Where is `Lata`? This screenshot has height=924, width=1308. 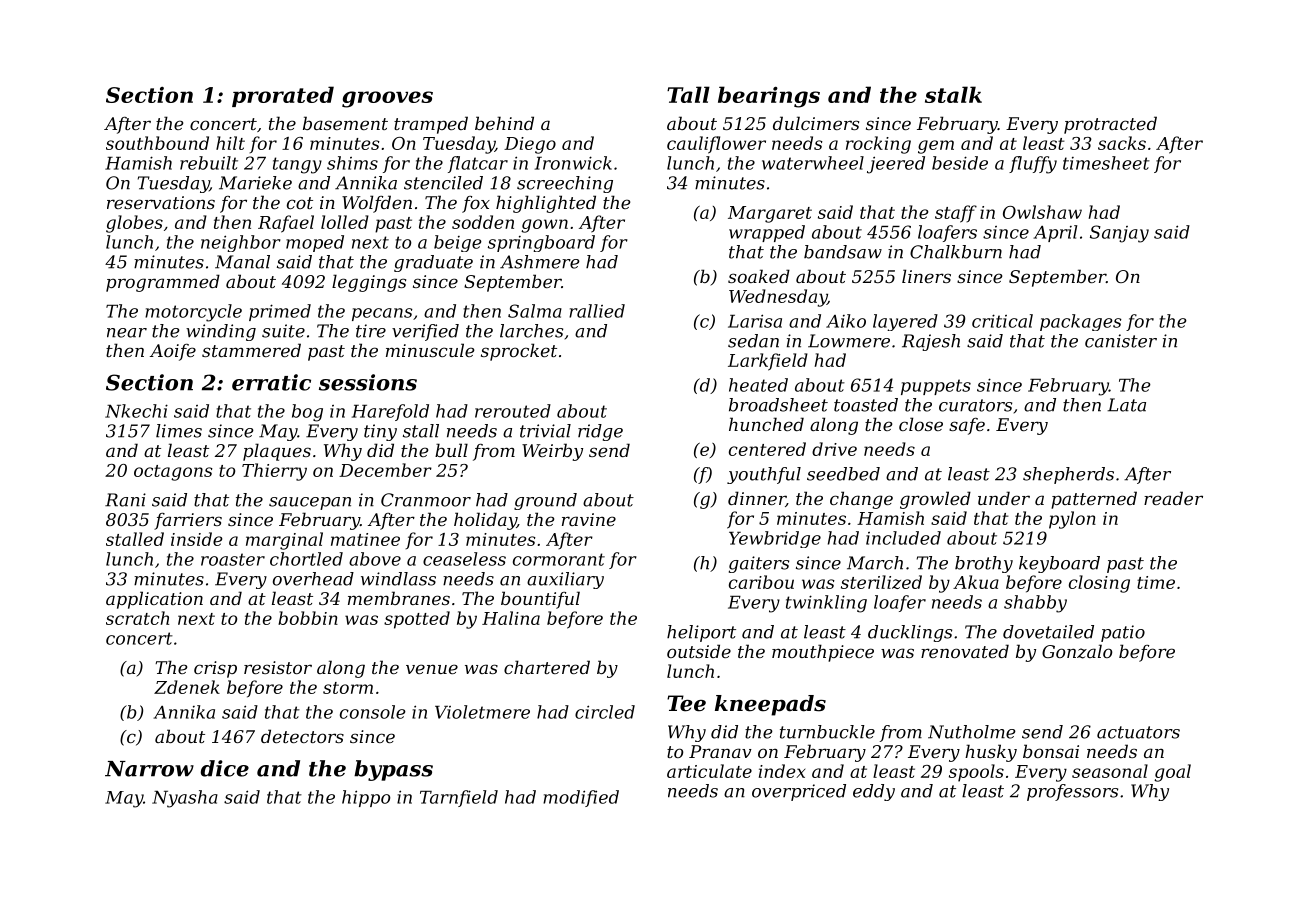
Lata is located at coordinates (1126, 405).
